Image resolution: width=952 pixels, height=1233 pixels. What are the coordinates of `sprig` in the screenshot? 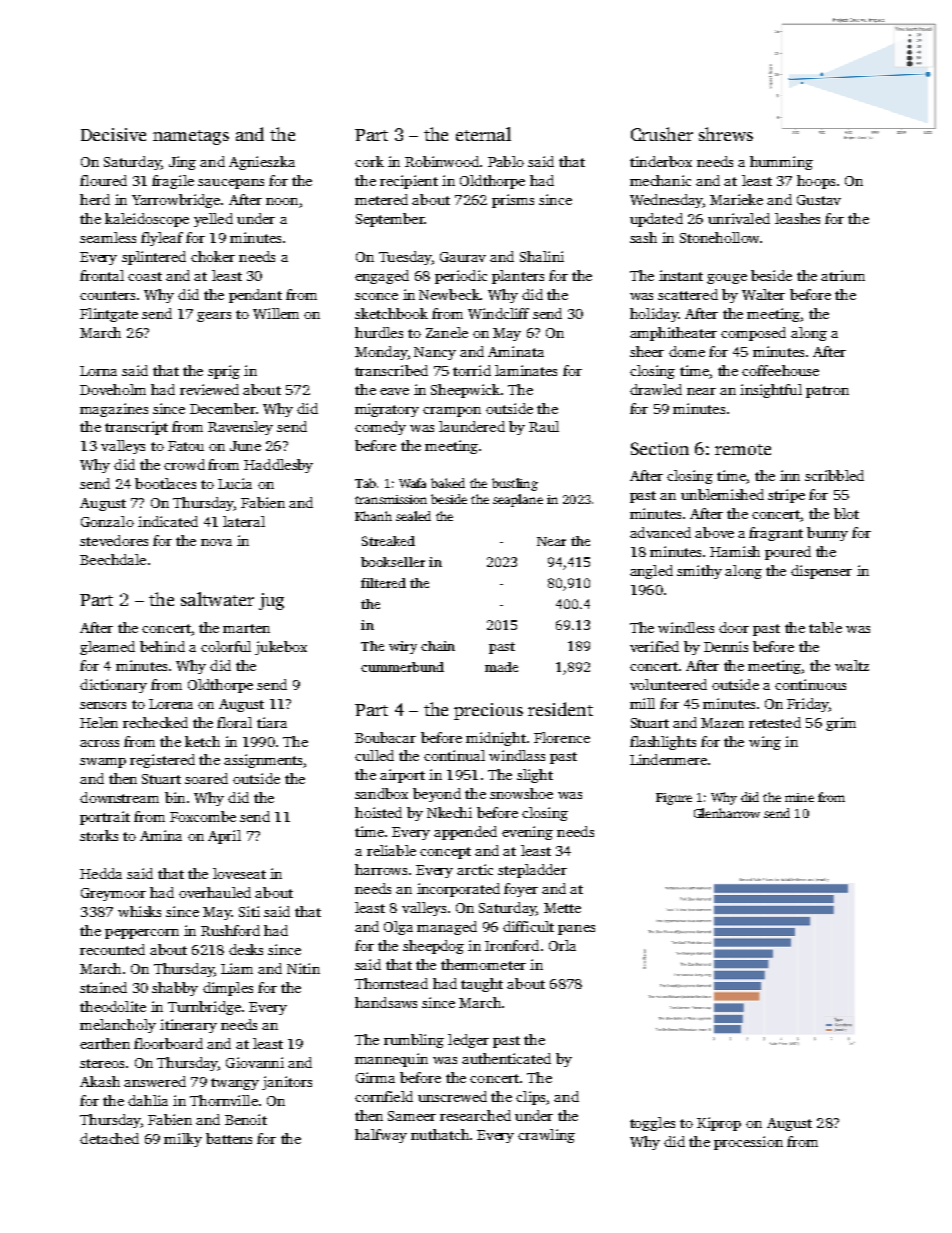 It's located at (224, 372).
